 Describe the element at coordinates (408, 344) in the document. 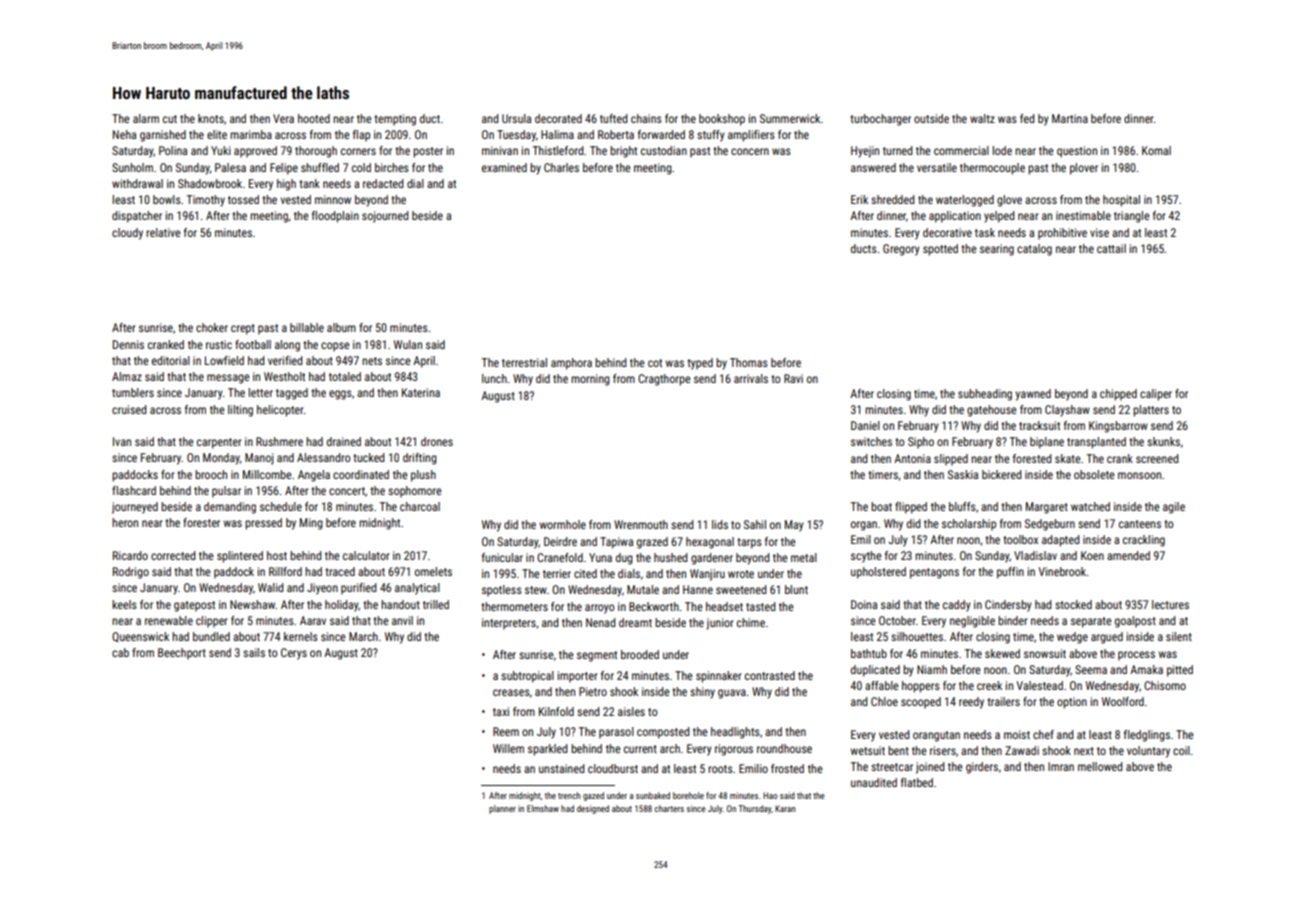

I see `Wulan` at that location.
